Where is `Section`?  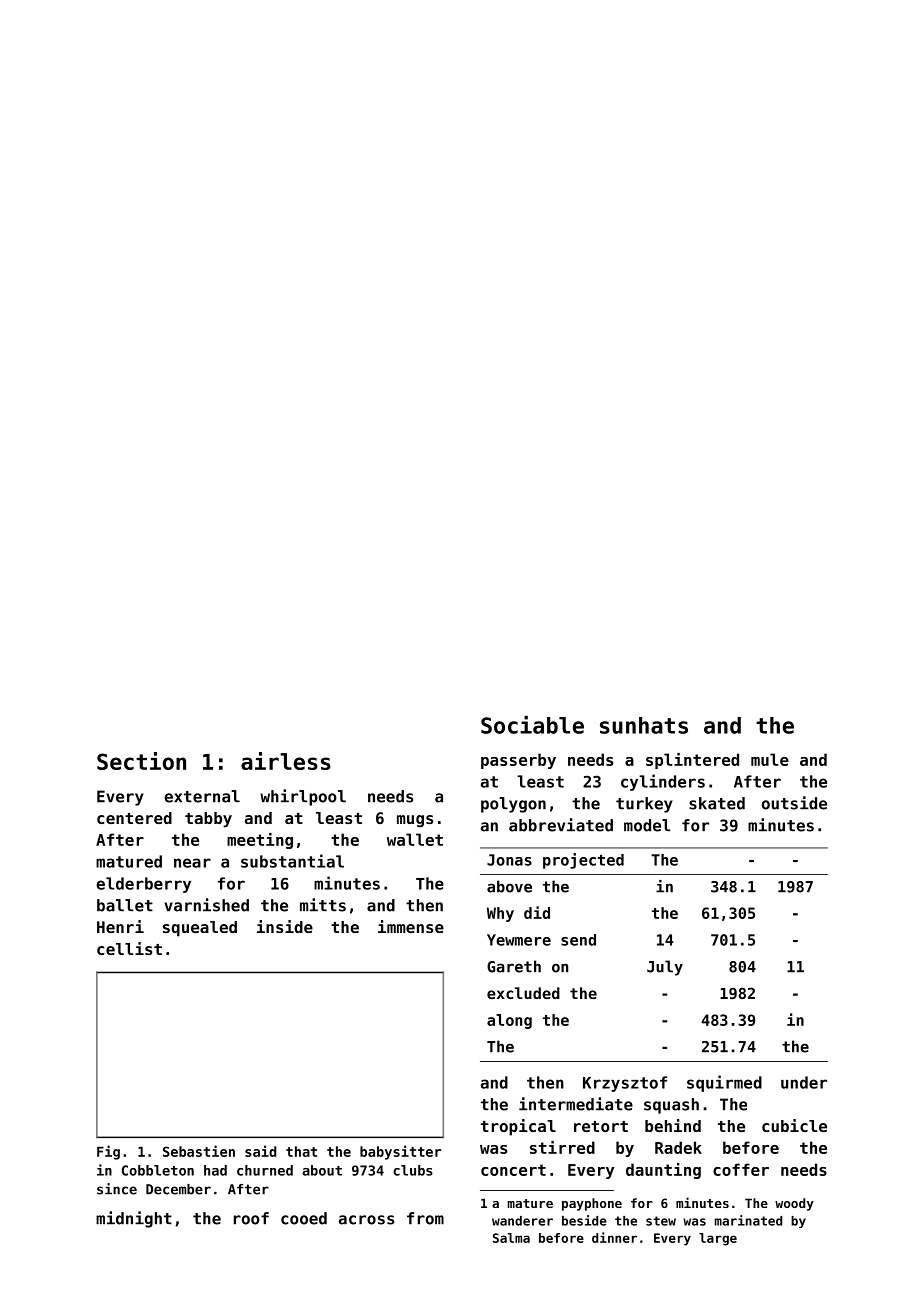 Section is located at coordinates (141, 761).
